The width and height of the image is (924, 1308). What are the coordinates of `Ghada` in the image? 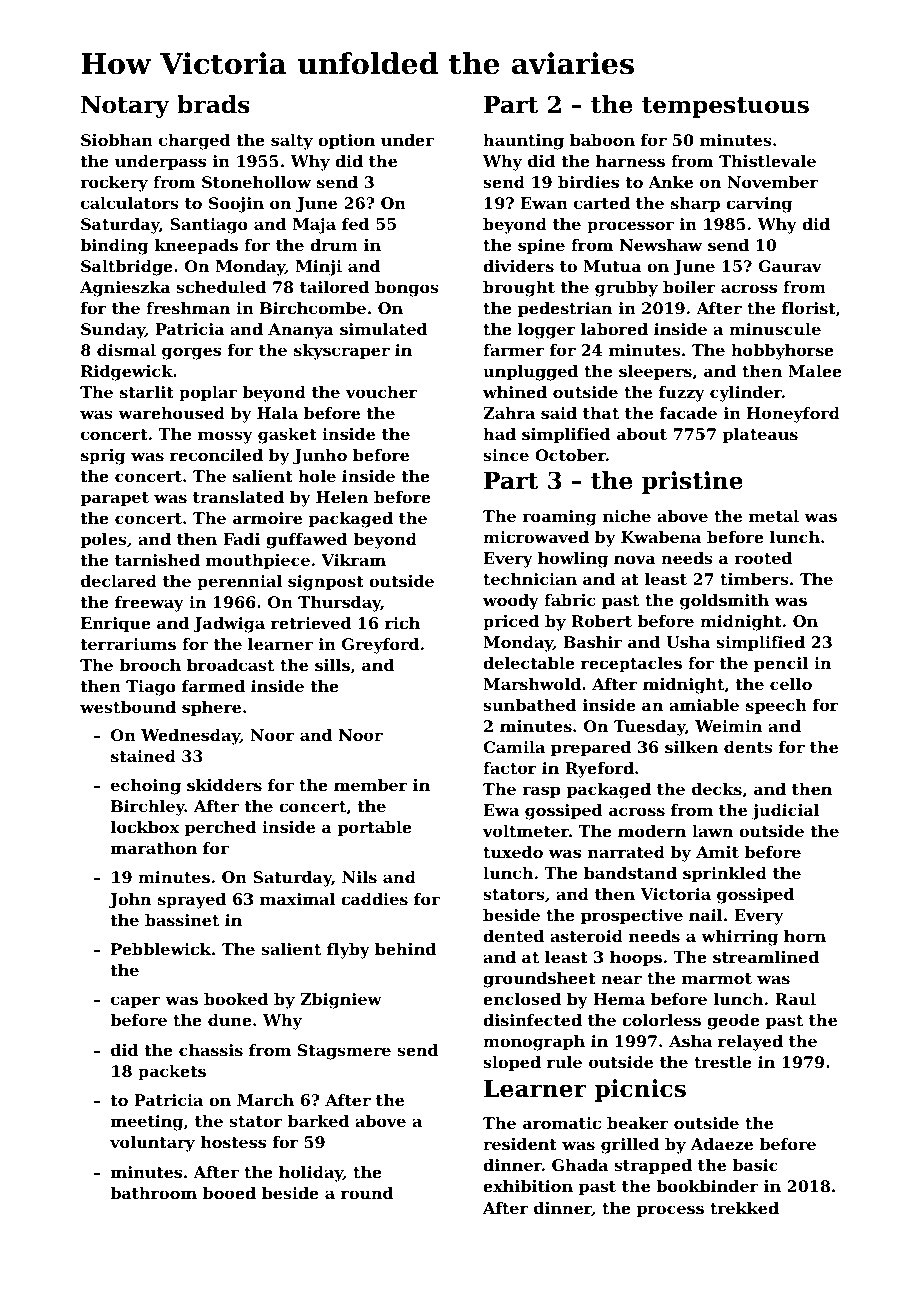 It's located at (580, 1165).
